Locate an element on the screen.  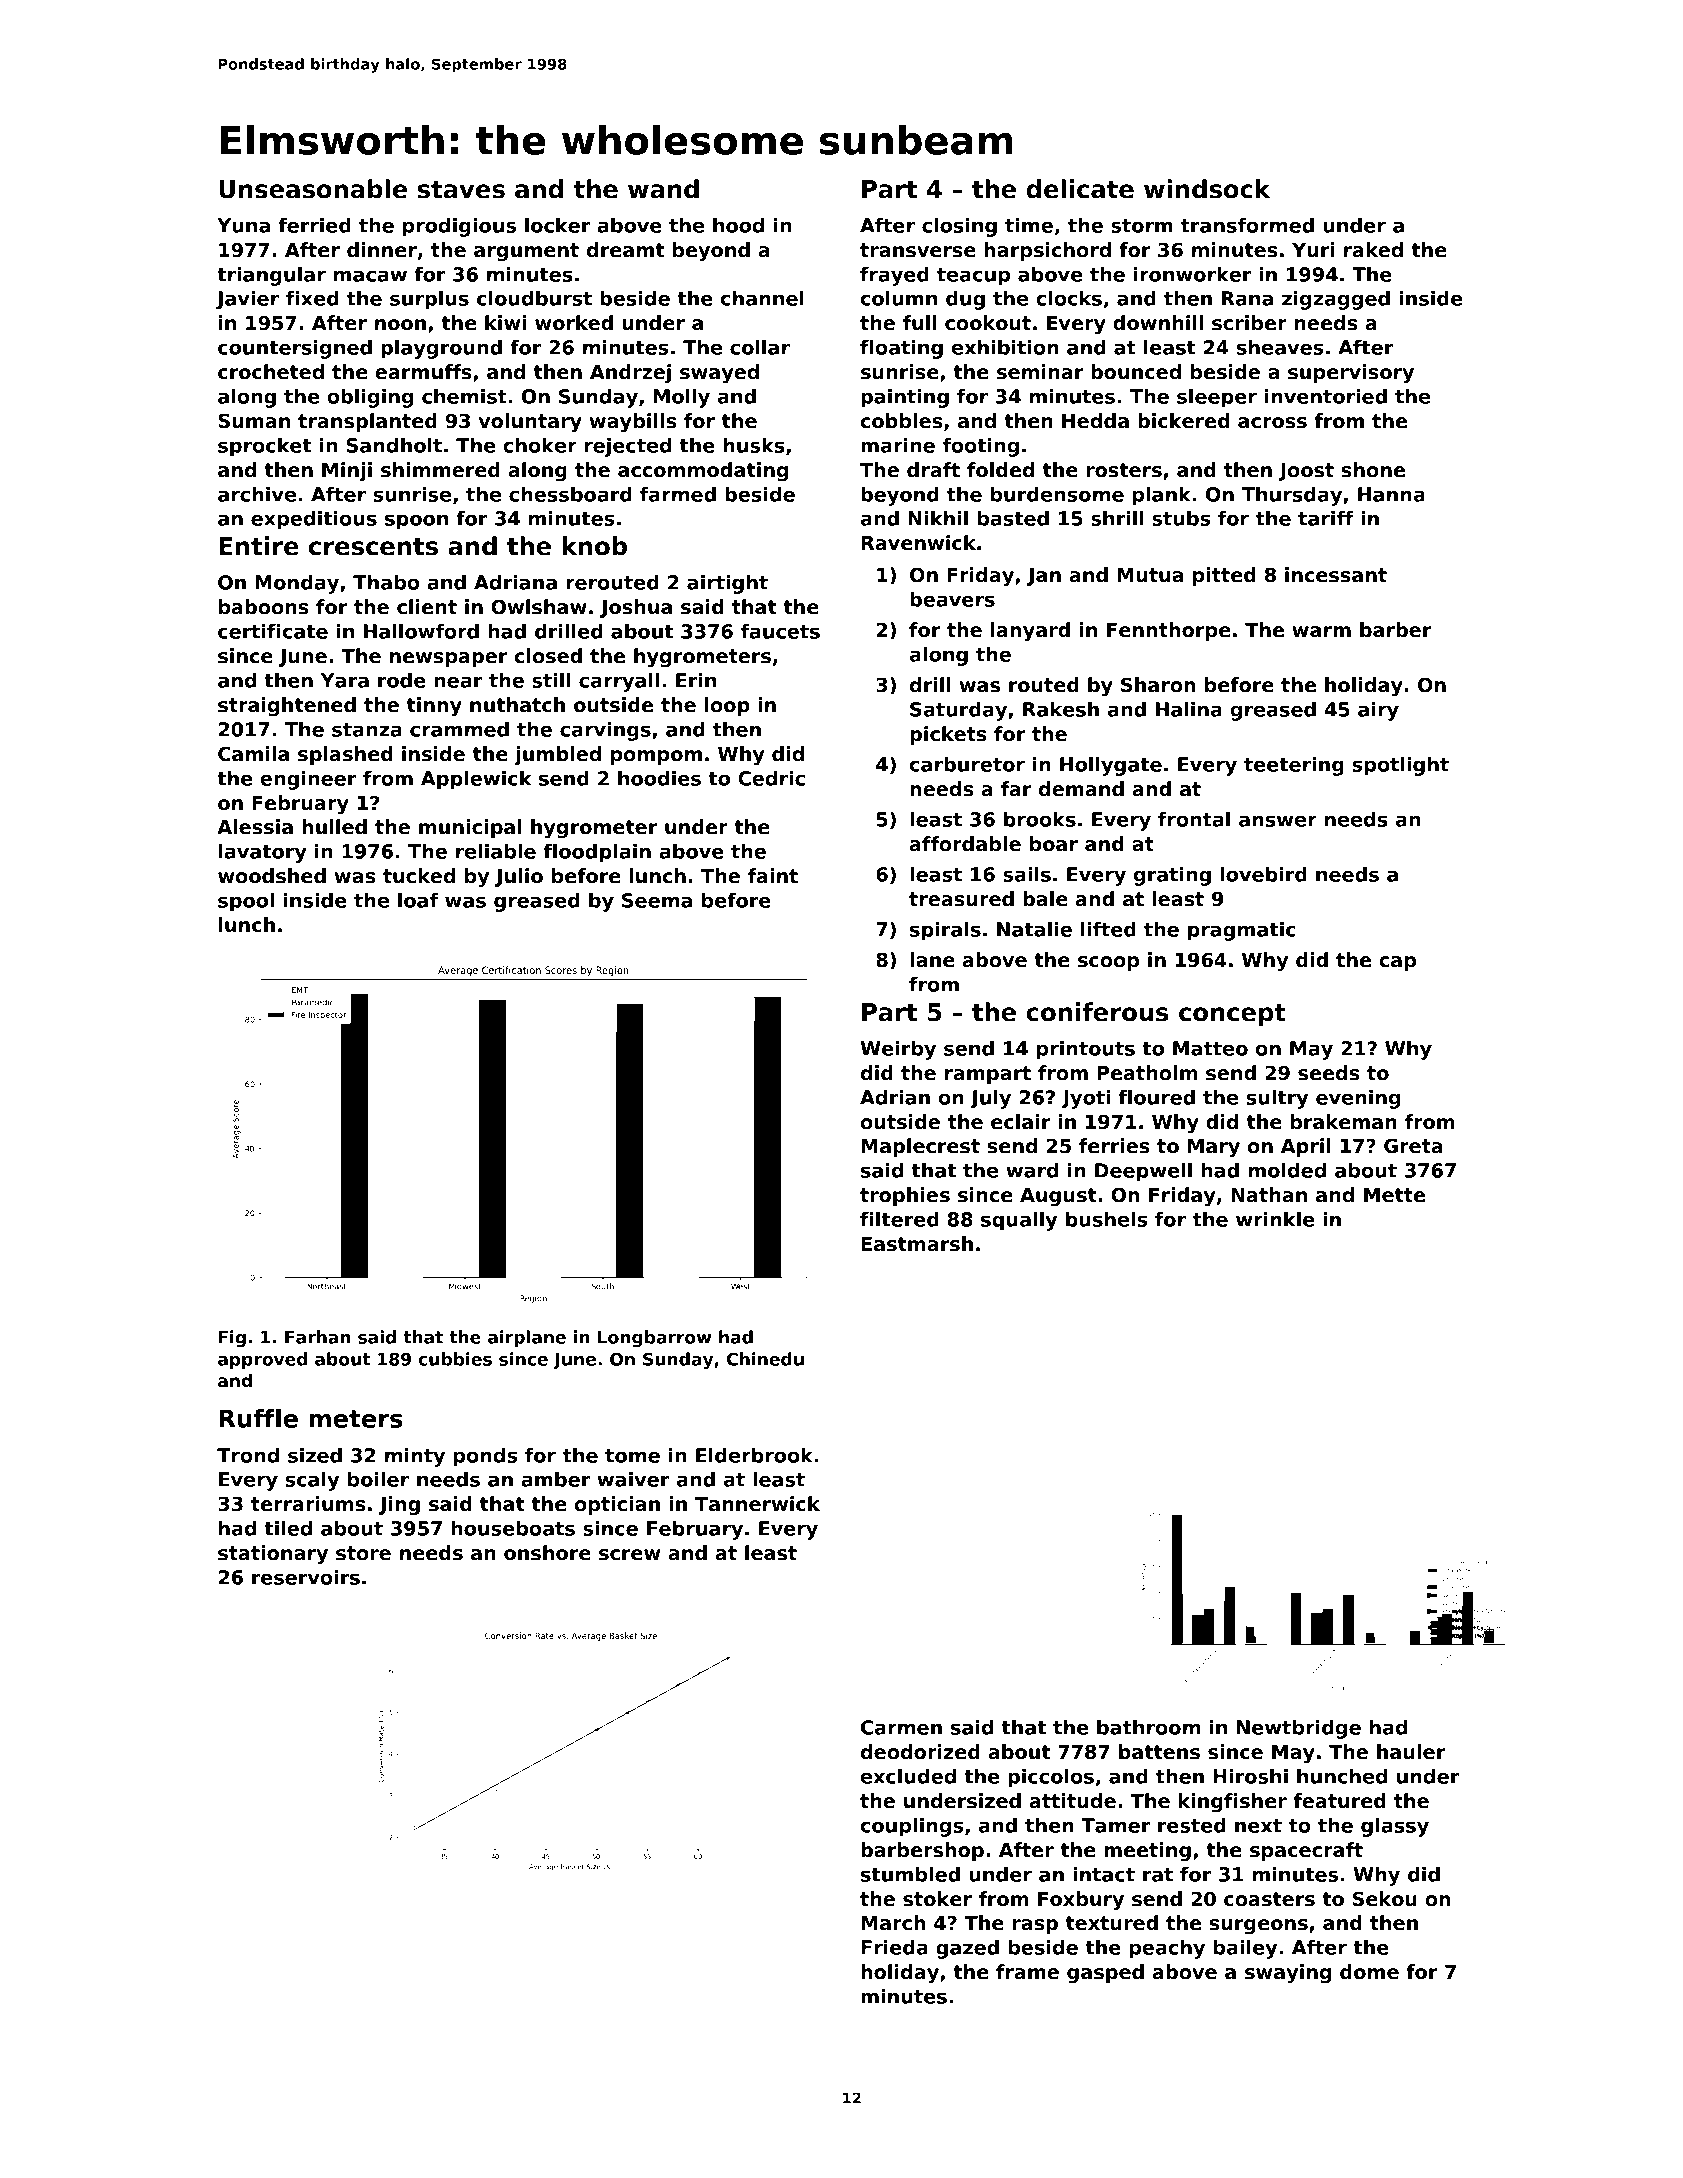
wrinkle is located at coordinates (1275, 1219).
